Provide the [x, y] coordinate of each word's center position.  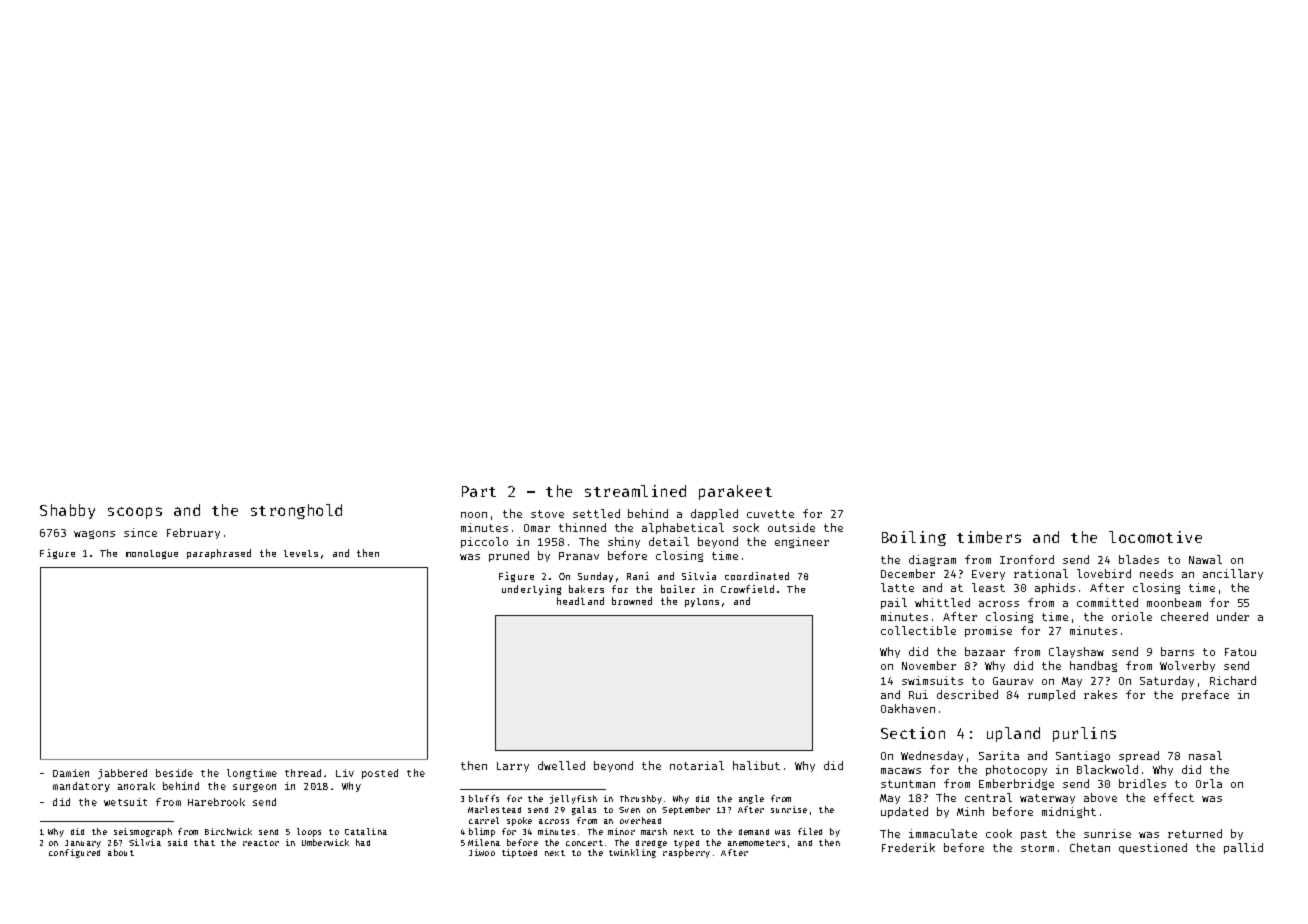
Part [479, 491]
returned [1195, 833]
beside [174, 773]
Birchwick [228, 831]
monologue [152, 554]
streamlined [635, 491]
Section [913, 733]
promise [988, 631]
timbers [989, 537]
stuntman [908, 784]
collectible [918, 630]
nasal [1205, 755]
